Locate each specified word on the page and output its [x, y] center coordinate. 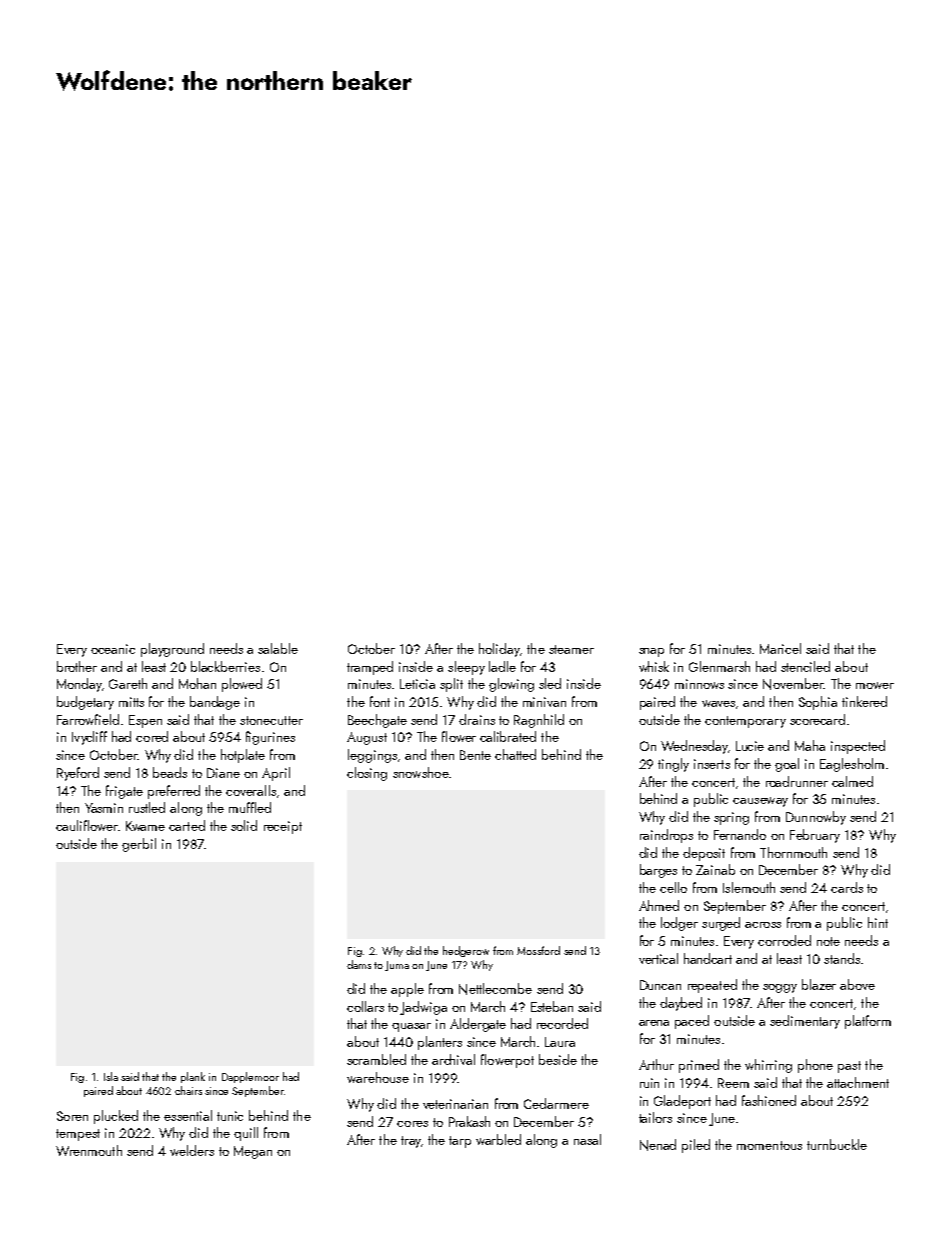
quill [246, 1134]
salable [278, 648]
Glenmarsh [719, 666]
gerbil [139, 845]
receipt [283, 827]
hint [878, 922]
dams [359, 964]
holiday [499, 650]
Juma [397, 966]
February [815, 836]
